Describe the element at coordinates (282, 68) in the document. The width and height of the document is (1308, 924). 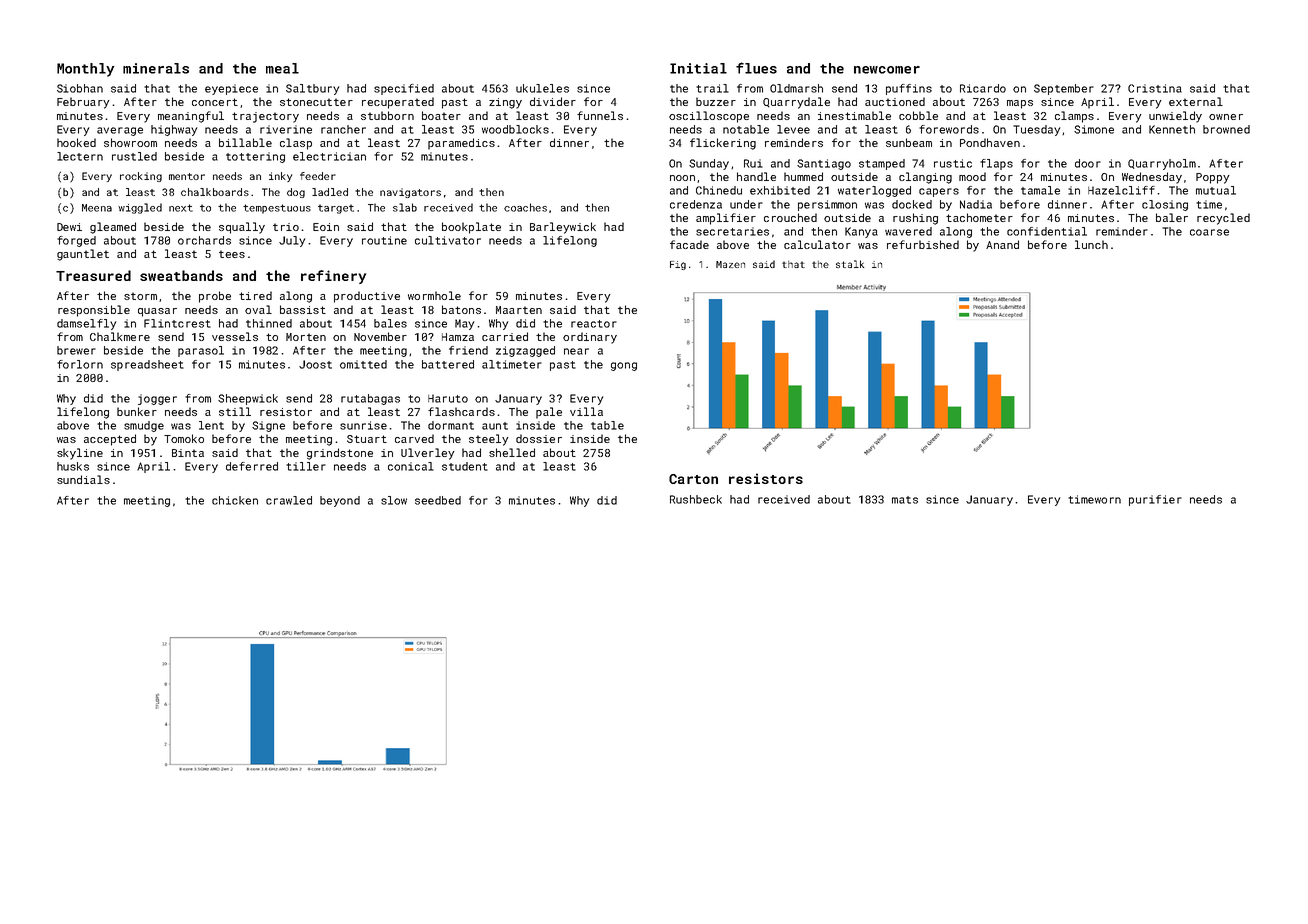
I see `meal` at that location.
